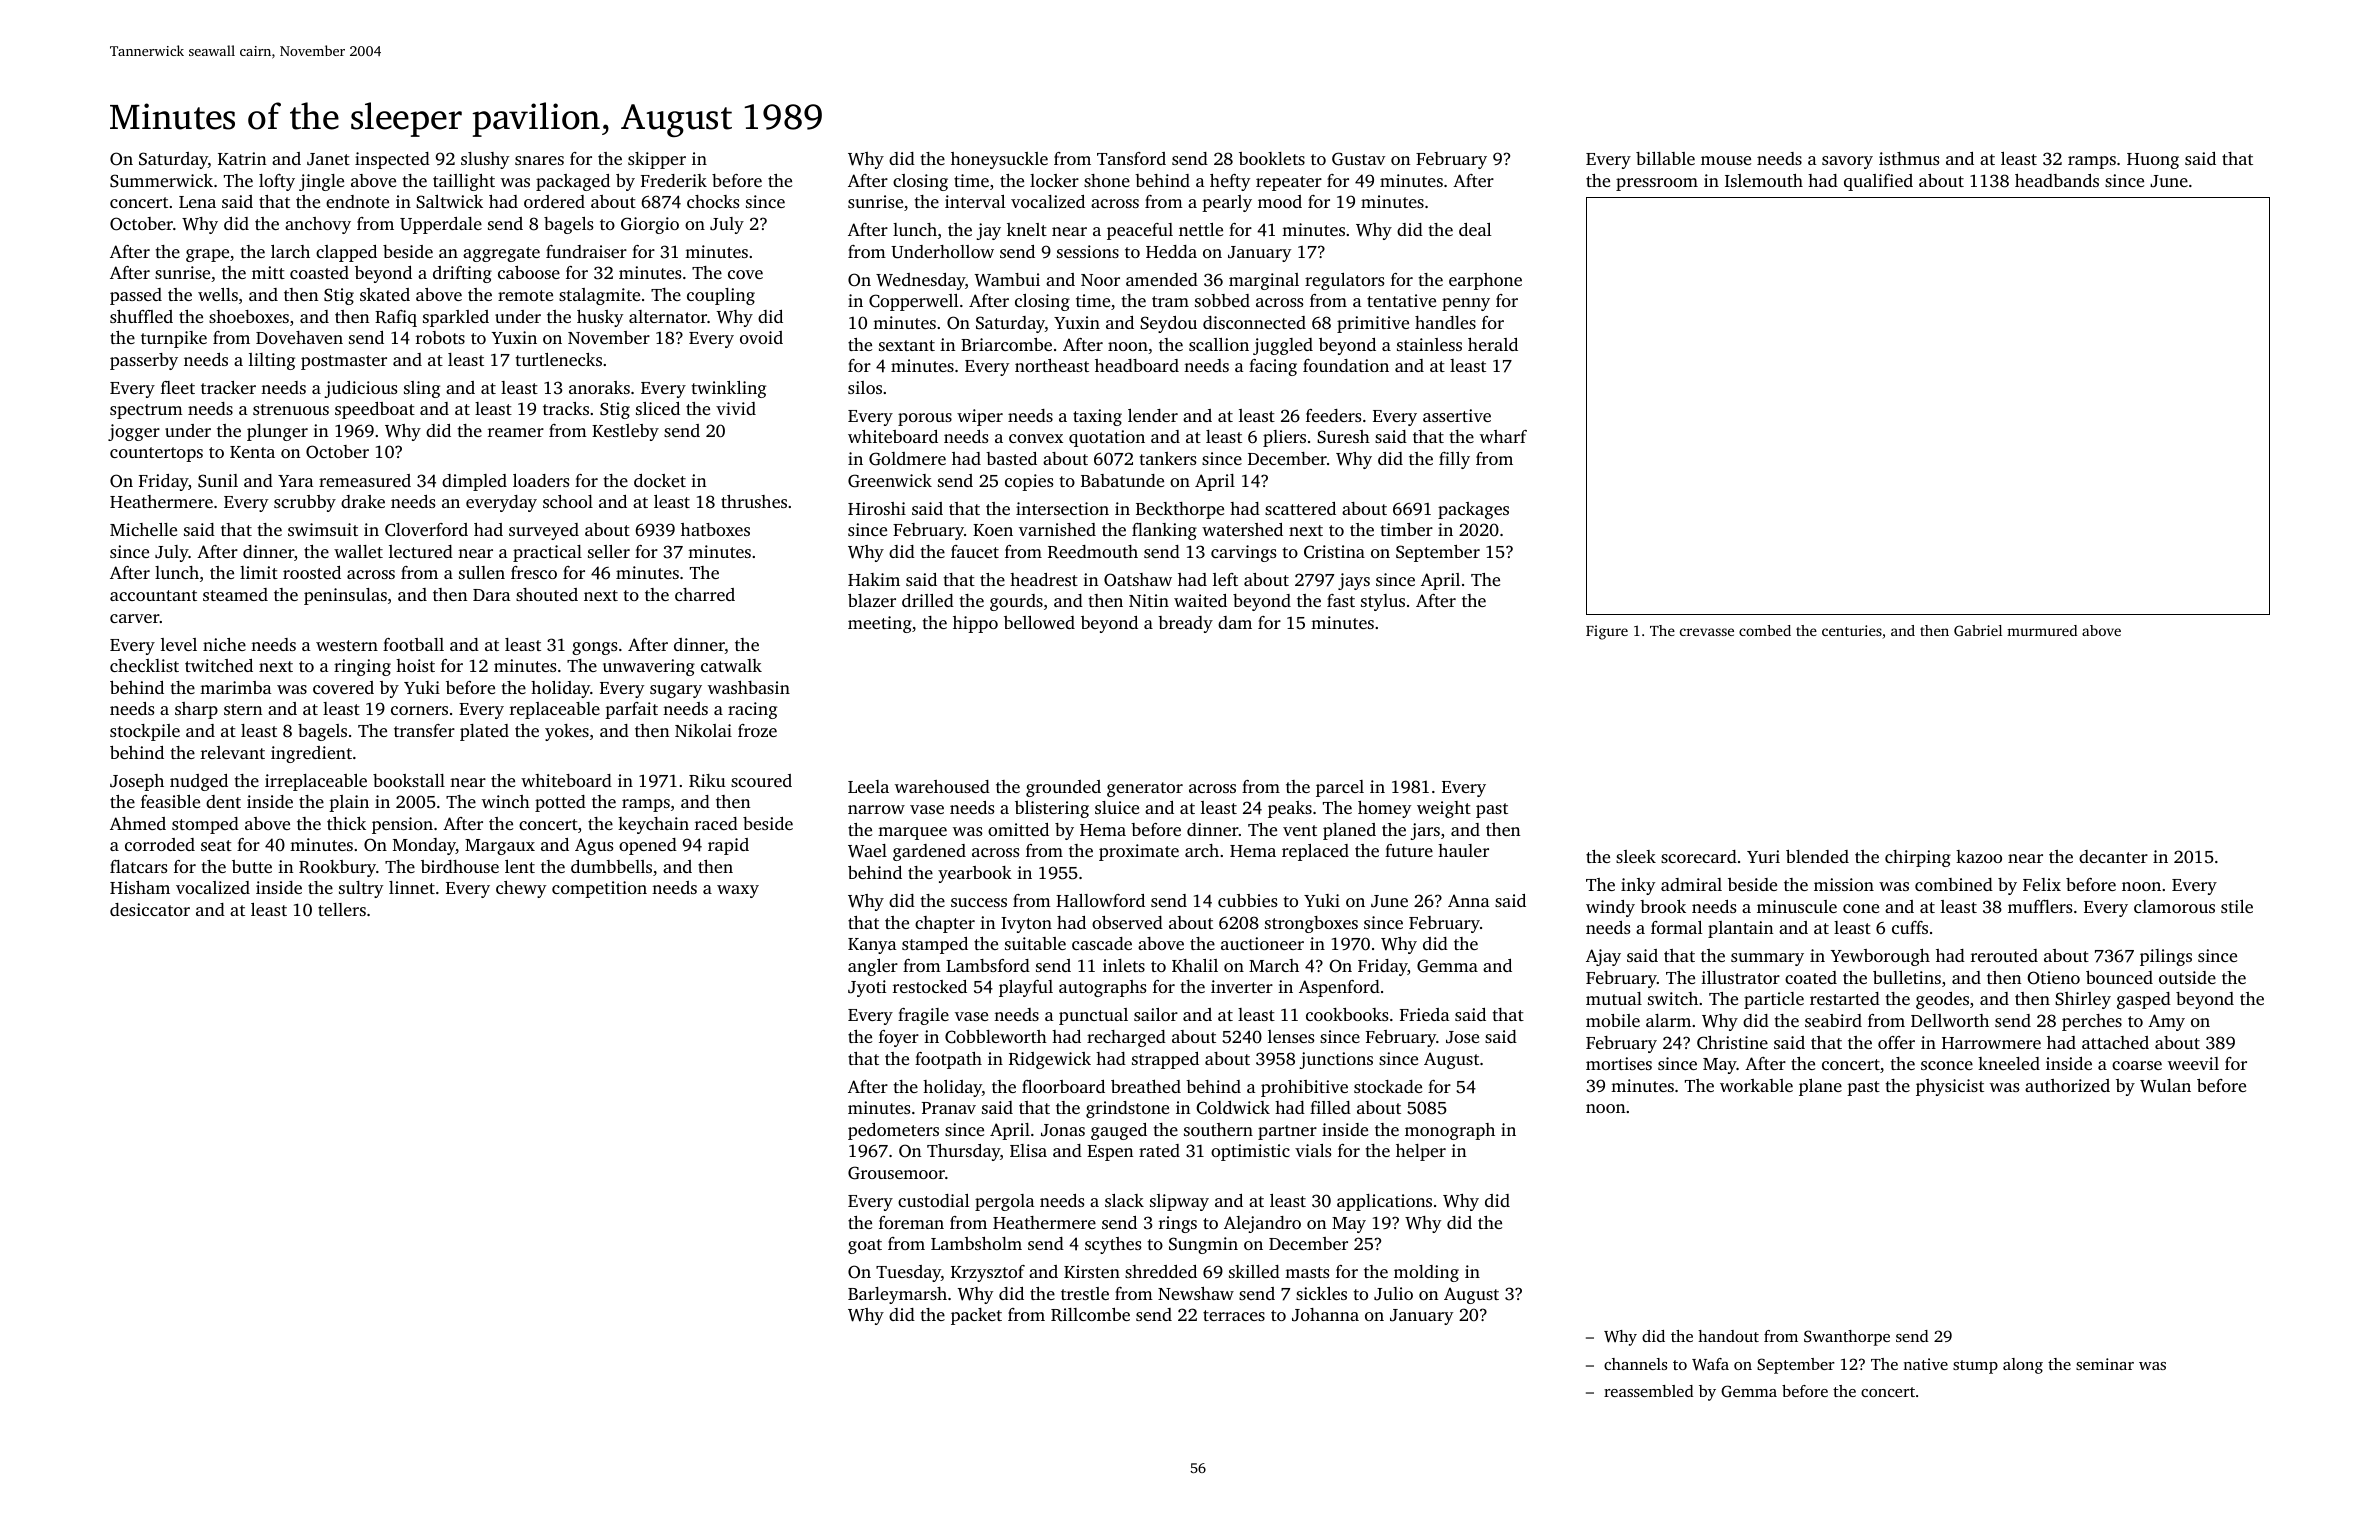 The image size is (2380, 1540). I want to click on headbands, so click(2057, 180).
